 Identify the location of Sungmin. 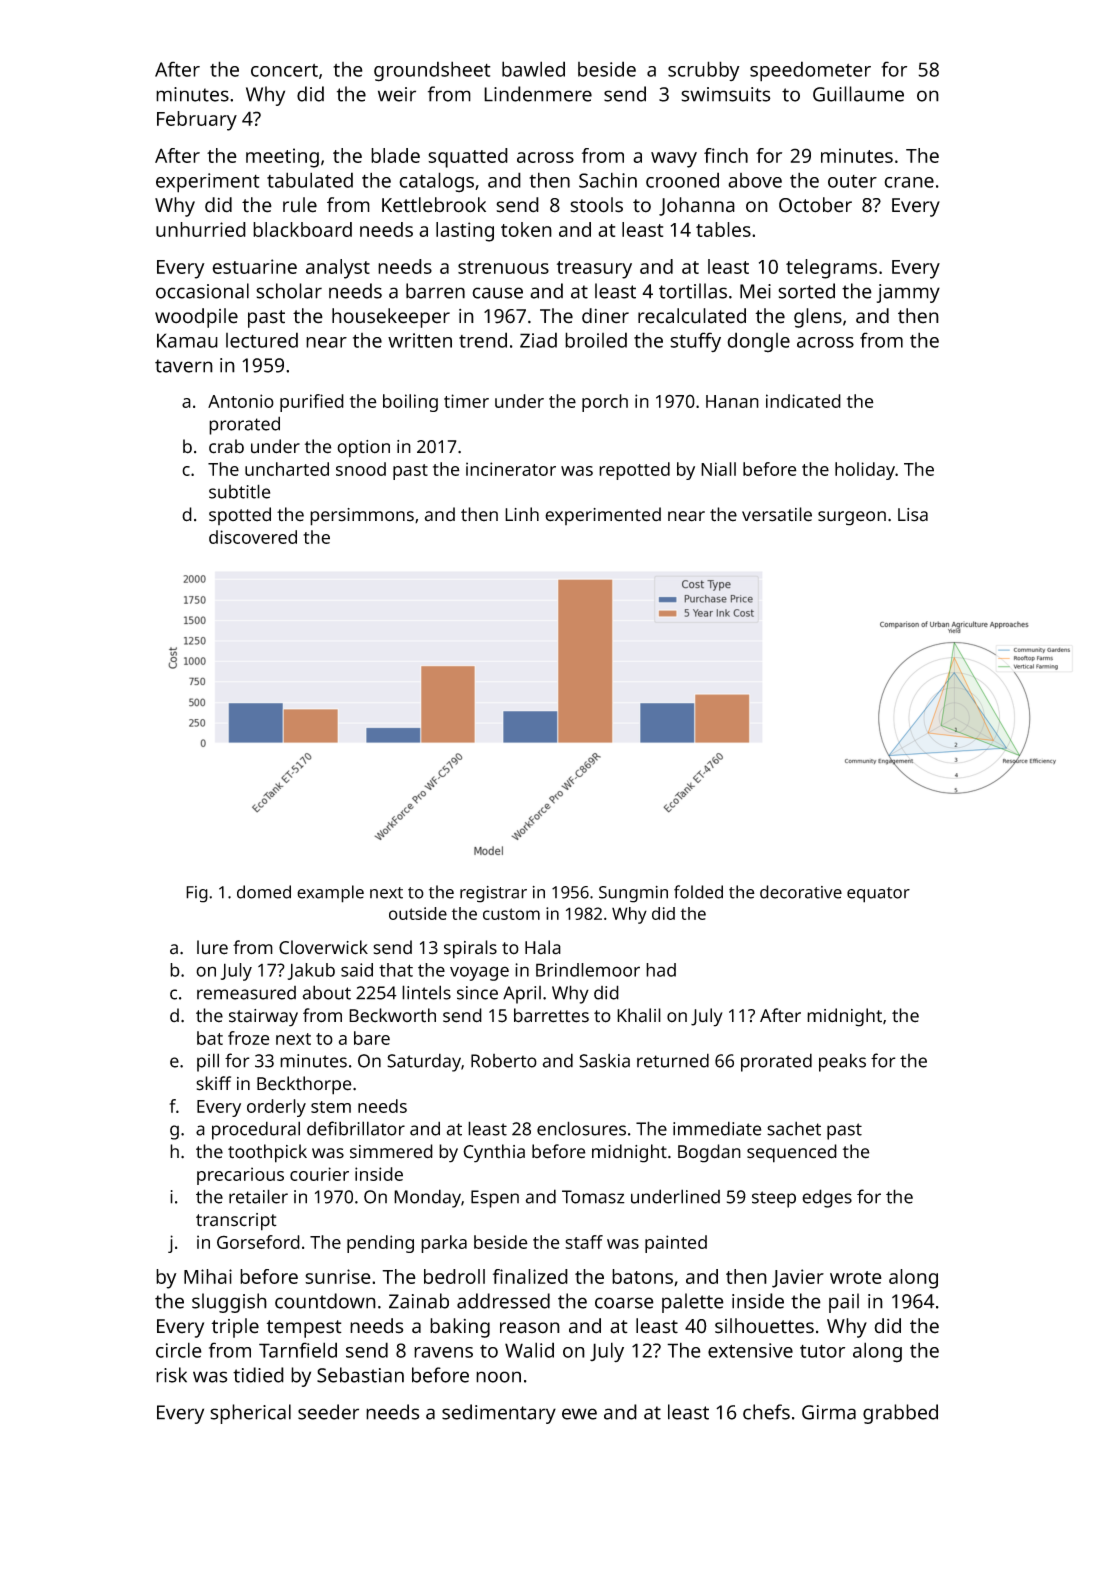
(633, 894).
